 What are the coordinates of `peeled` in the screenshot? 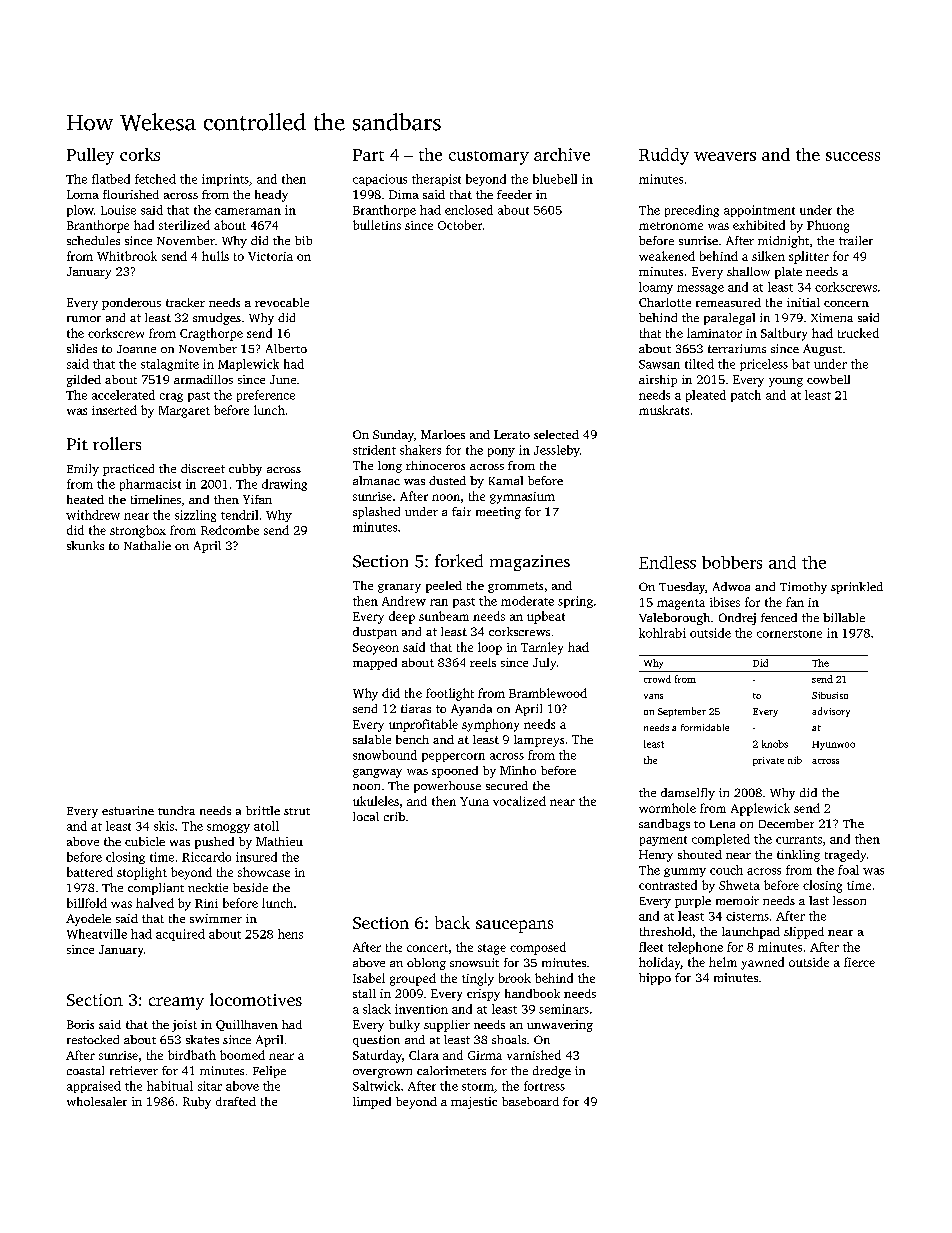 It's located at (444, 587).
